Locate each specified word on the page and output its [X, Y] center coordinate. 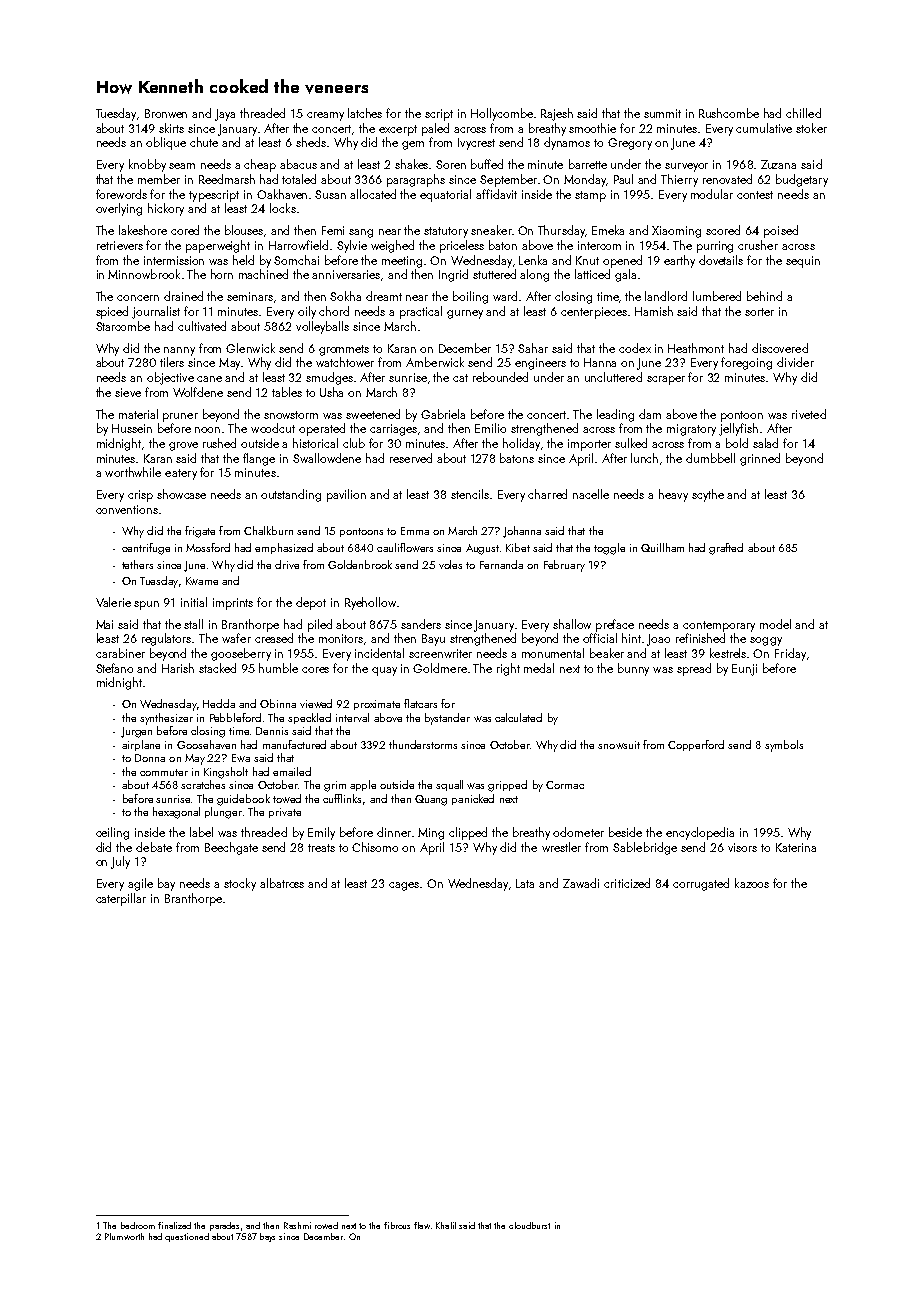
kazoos [752, 883]
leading [615, 415]
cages [404, 886]
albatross [282, 883]
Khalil [446, 1225]
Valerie [113, 602]
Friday [790, 654]
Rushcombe [729, 113]
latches [365, 113]
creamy [325, 116]
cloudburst [529, 1225]
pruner [180, 417]
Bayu [433, 640]
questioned [187, 1237]
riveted [809, 414]
